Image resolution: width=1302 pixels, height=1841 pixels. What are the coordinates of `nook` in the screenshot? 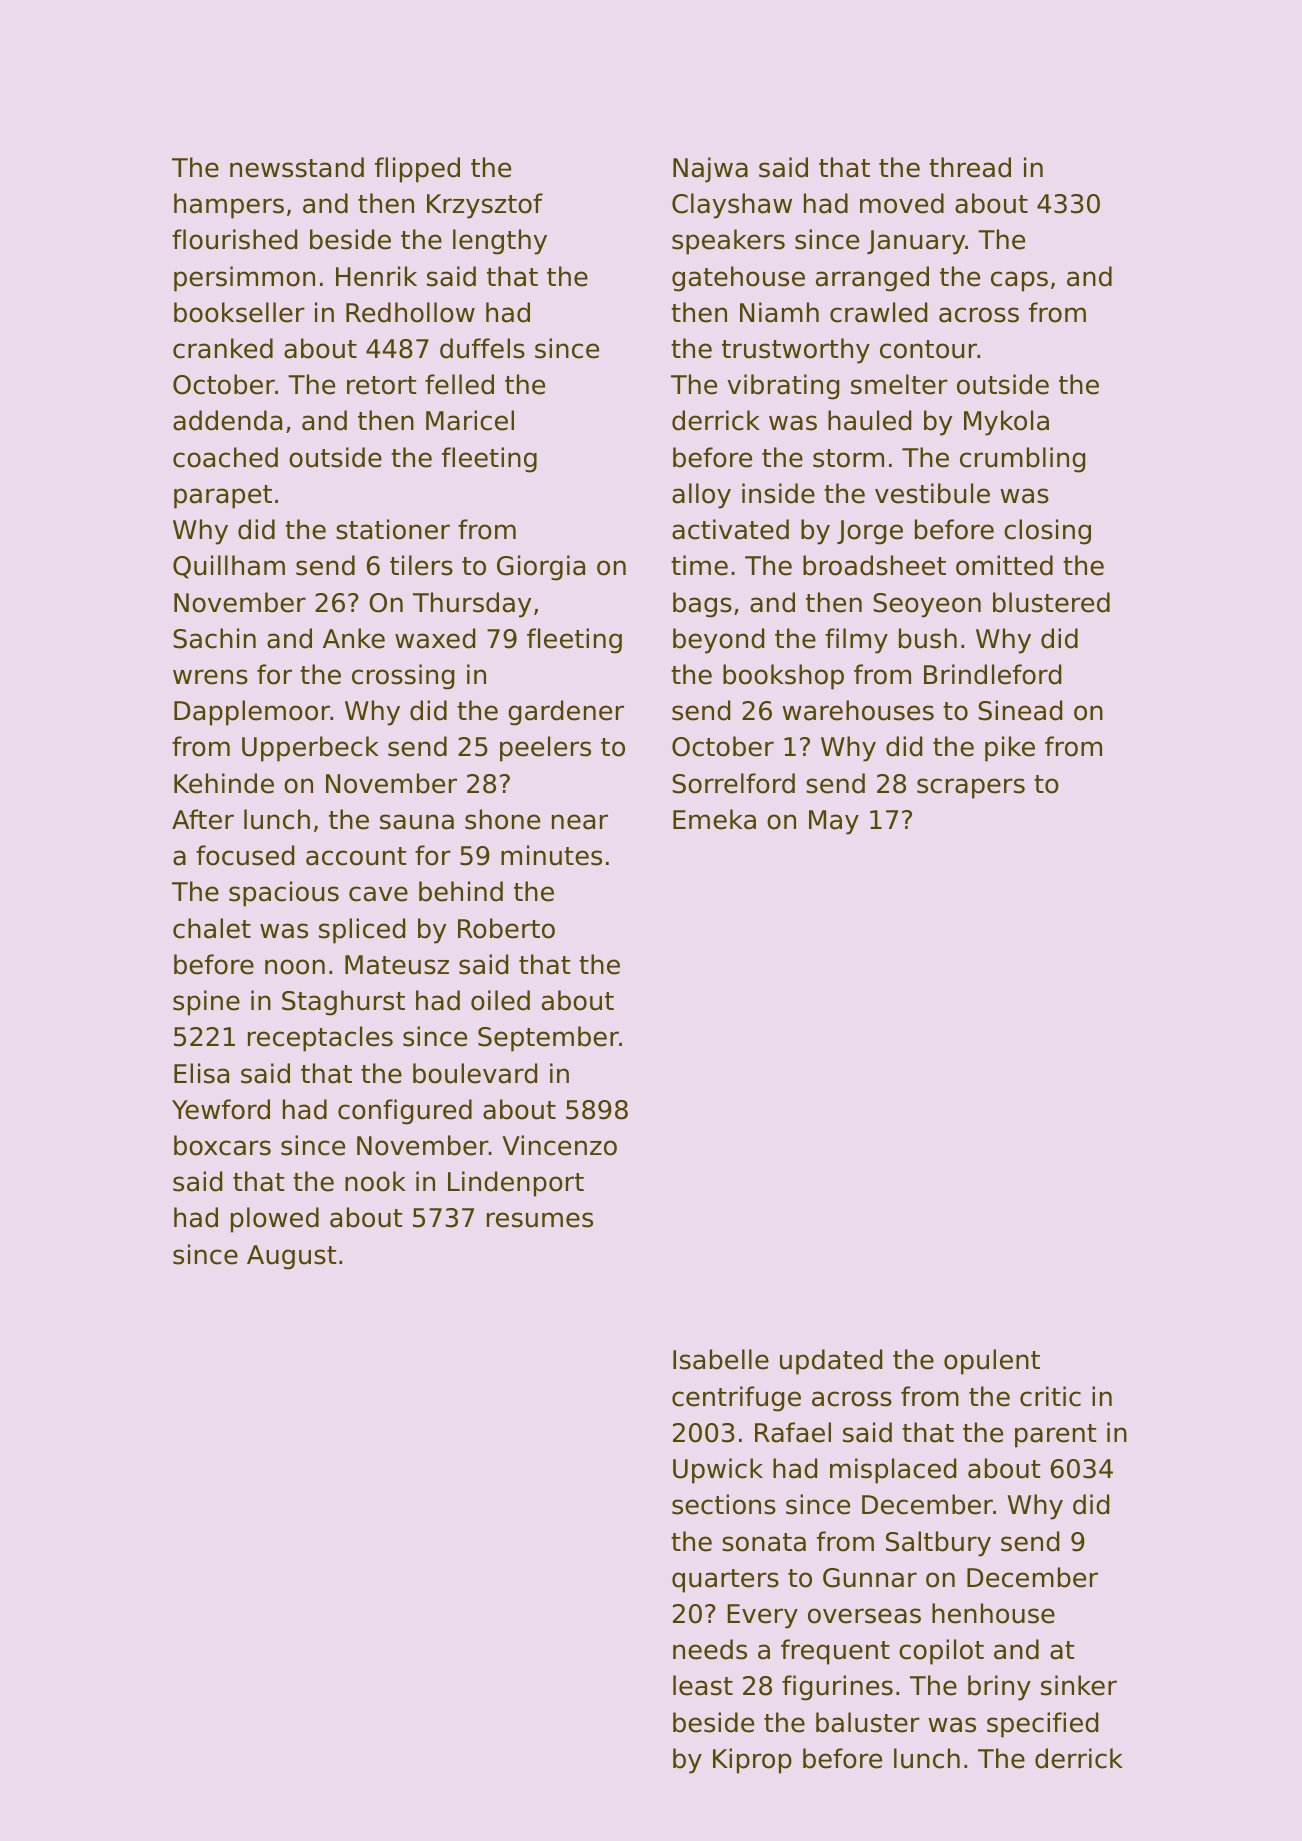 It's located at (375, 1181).
